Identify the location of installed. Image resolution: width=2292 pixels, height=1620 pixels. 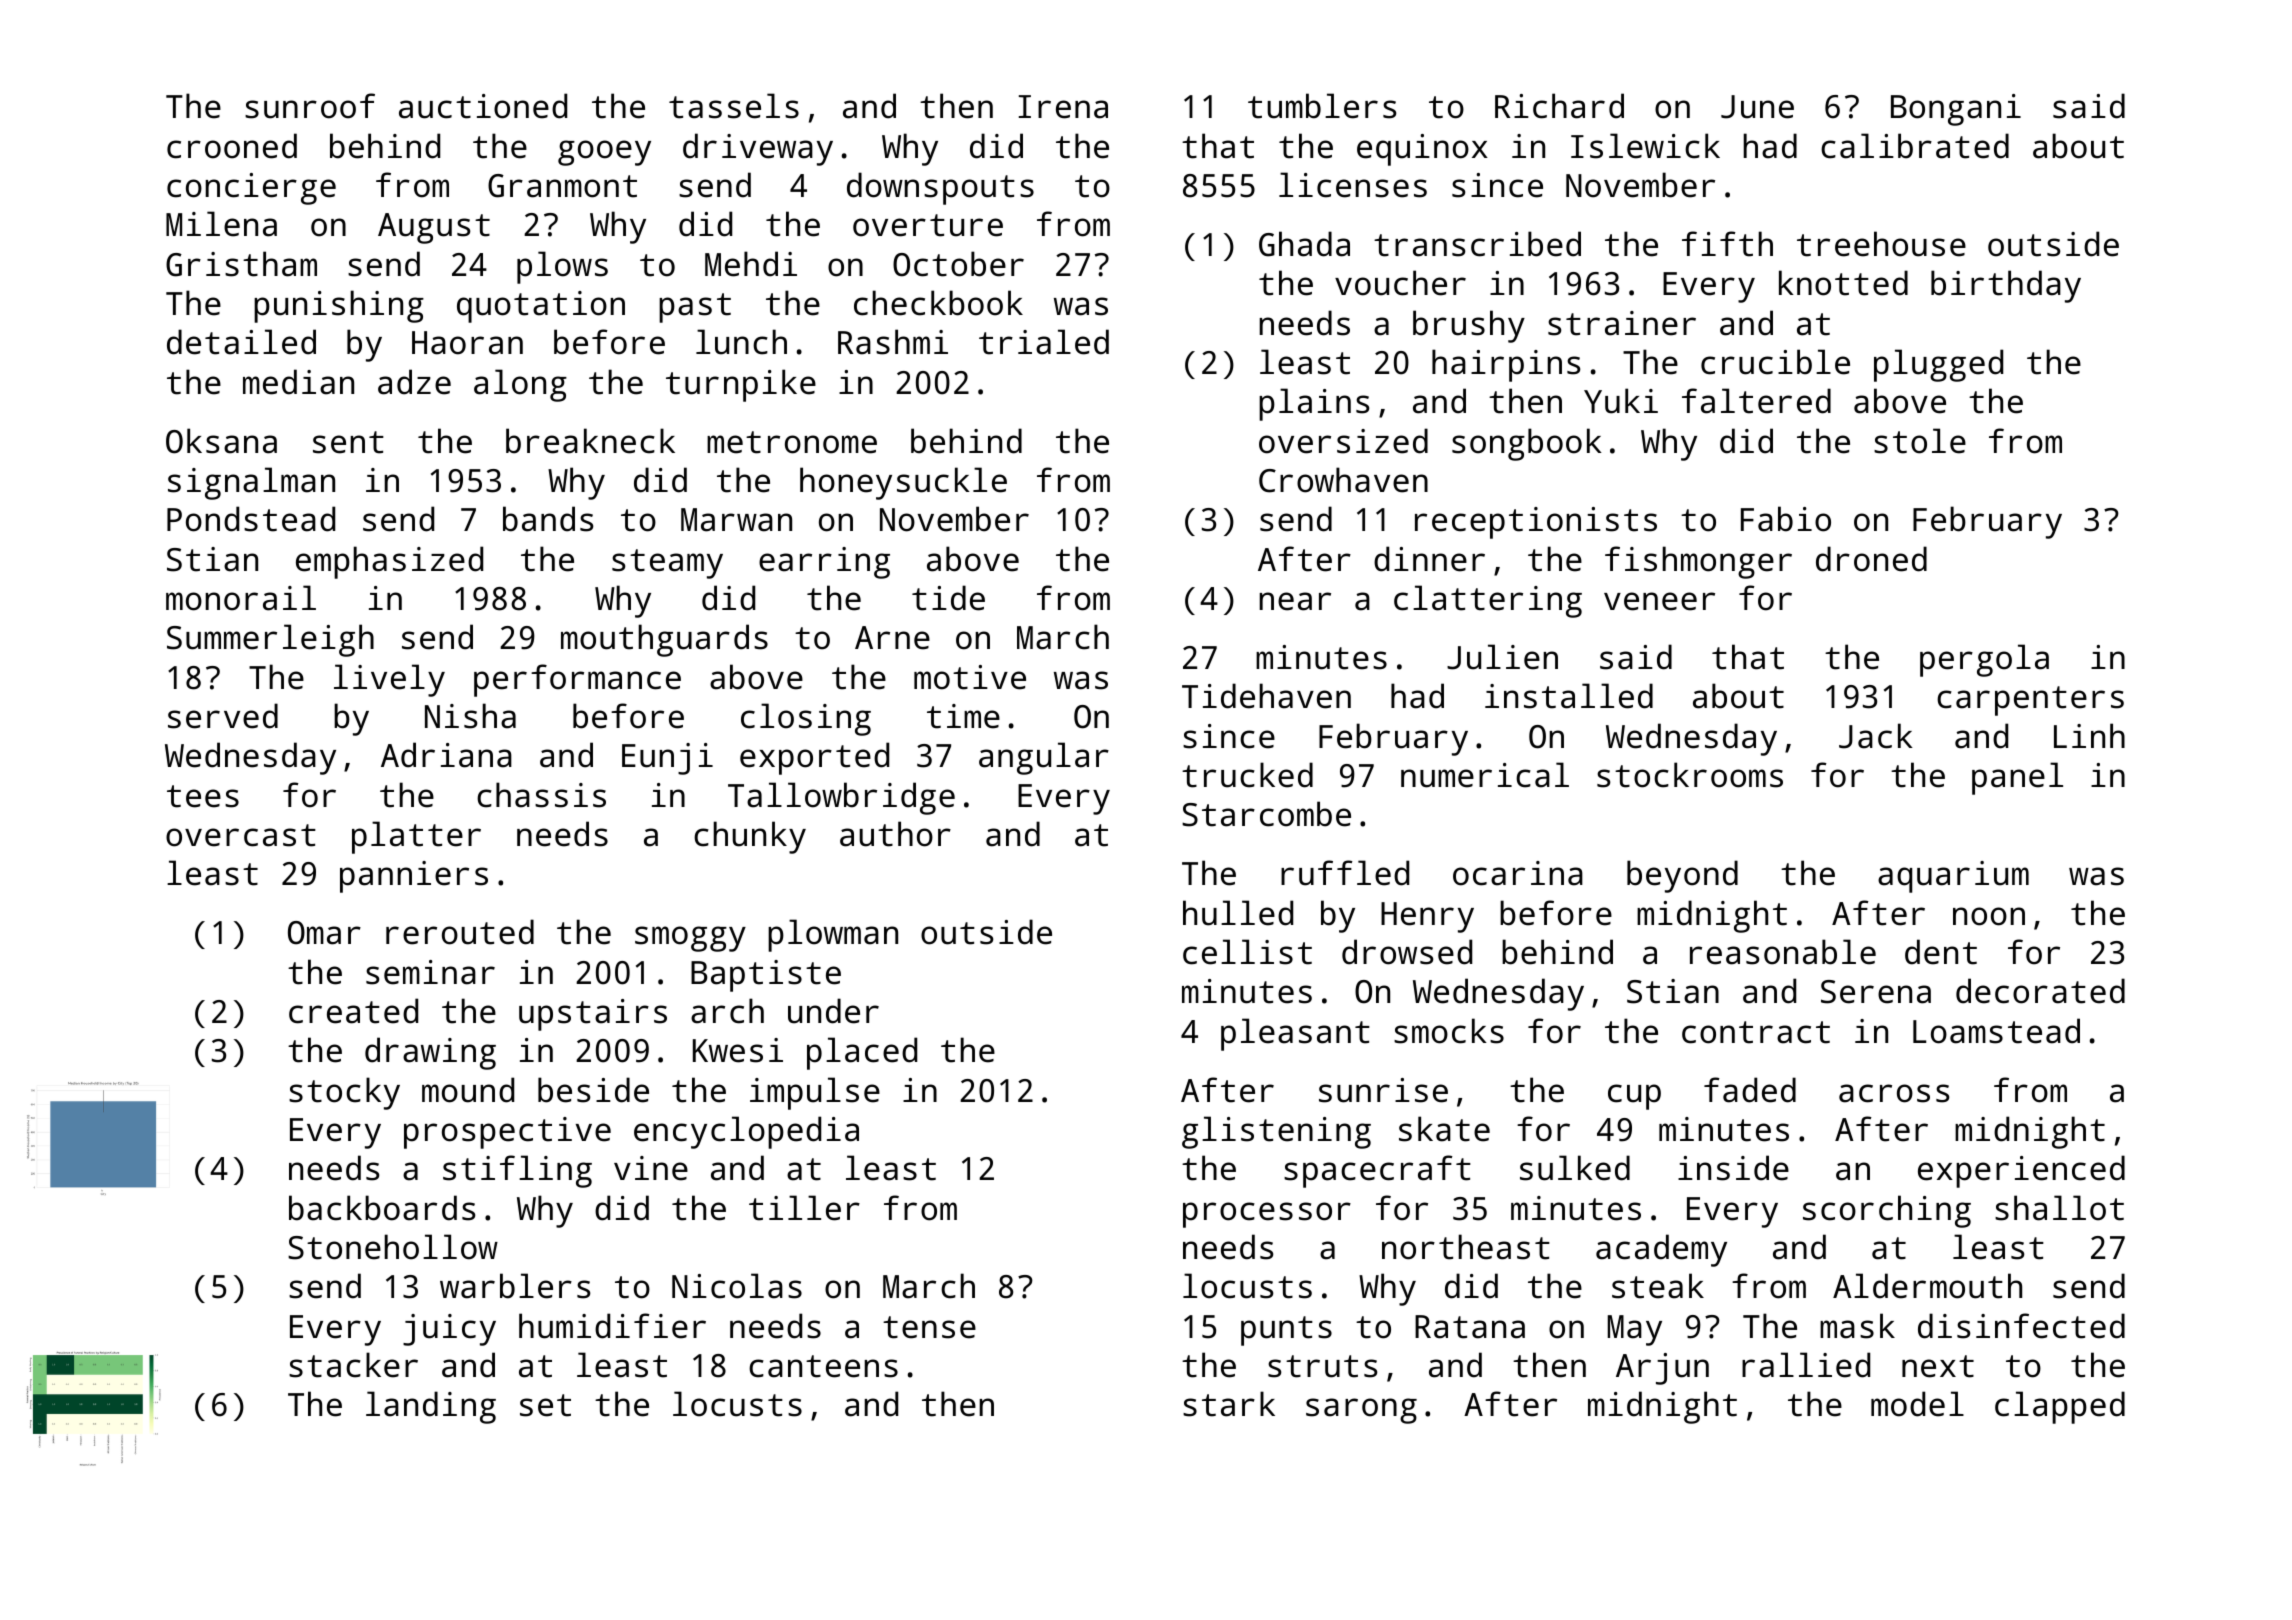
(1569, 696).
